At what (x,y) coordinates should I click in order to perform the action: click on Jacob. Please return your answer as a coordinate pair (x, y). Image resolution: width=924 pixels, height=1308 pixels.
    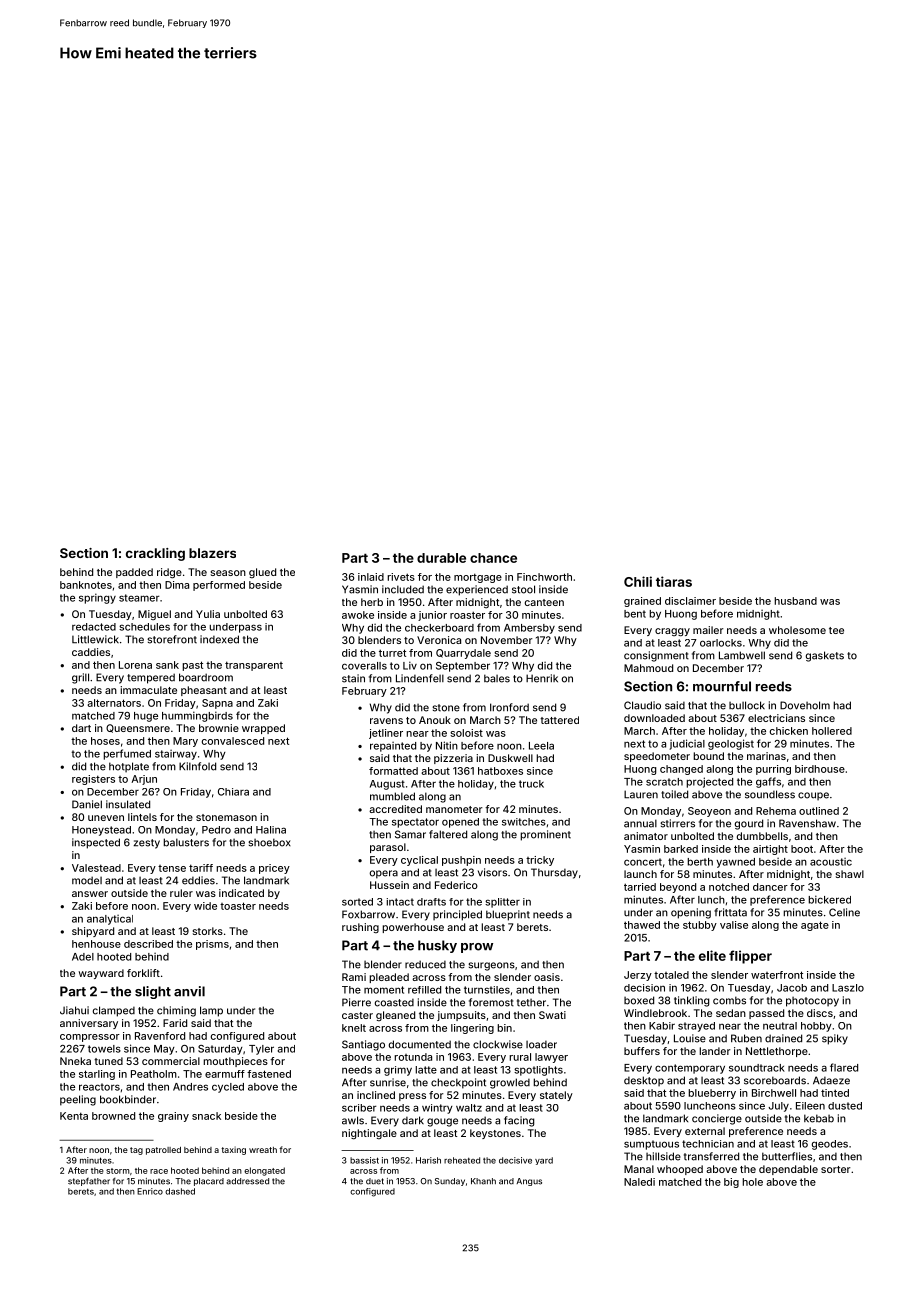
    Looking at the image, I should click on (792, 988).
